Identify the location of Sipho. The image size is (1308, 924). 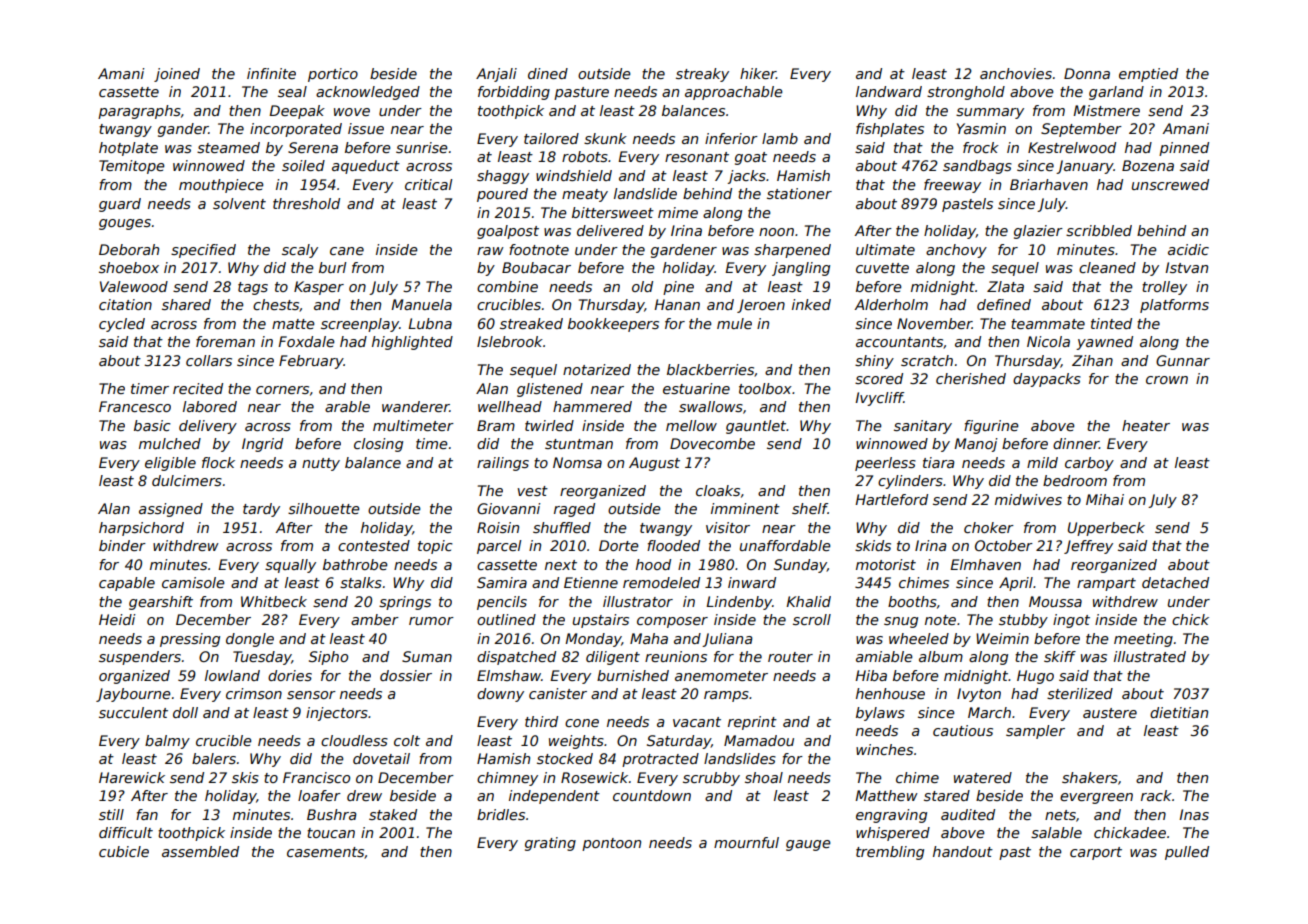
(328, 658).
